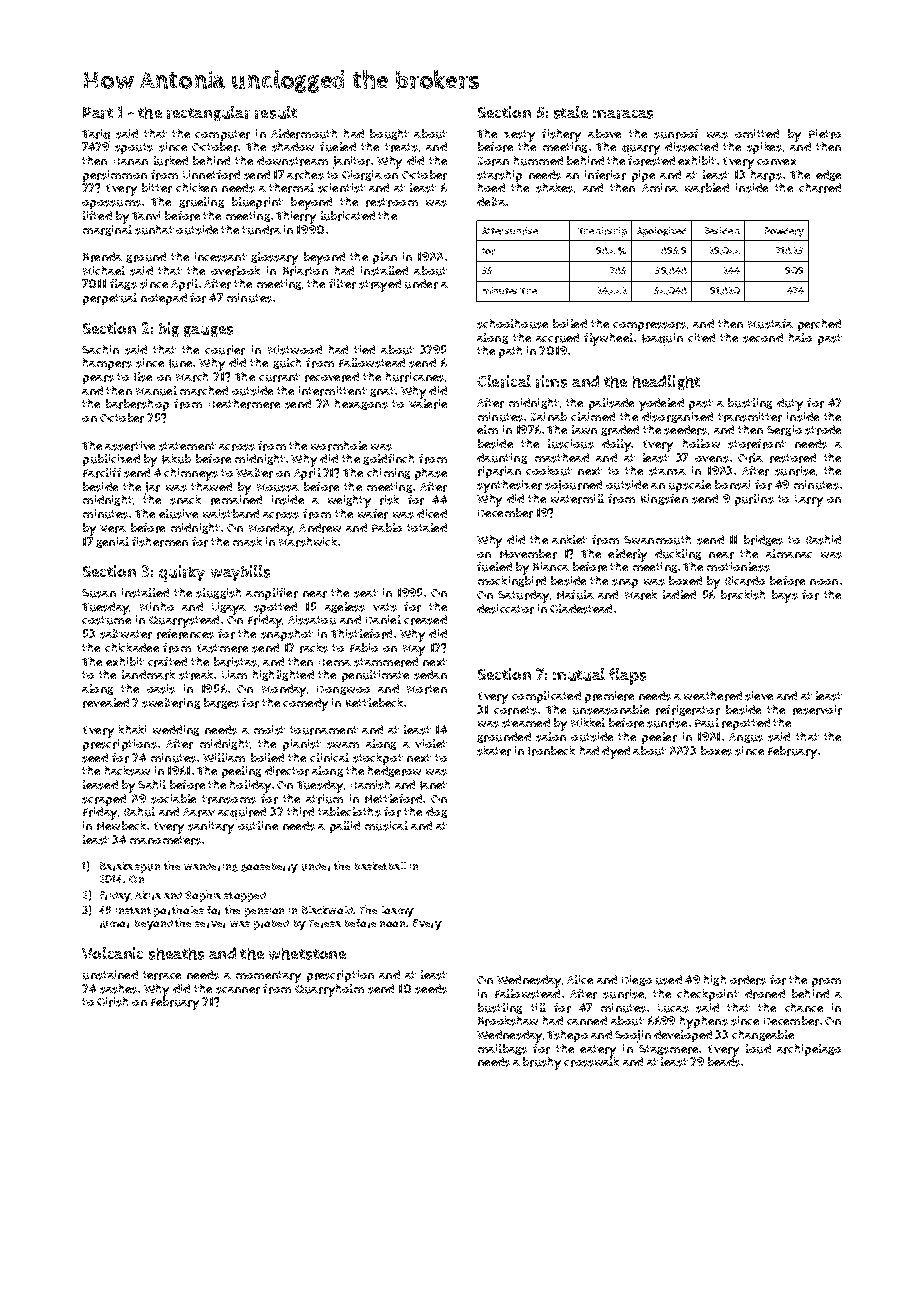 The image size is (924, 1308). I want to click on skater, so click(494, 751).
